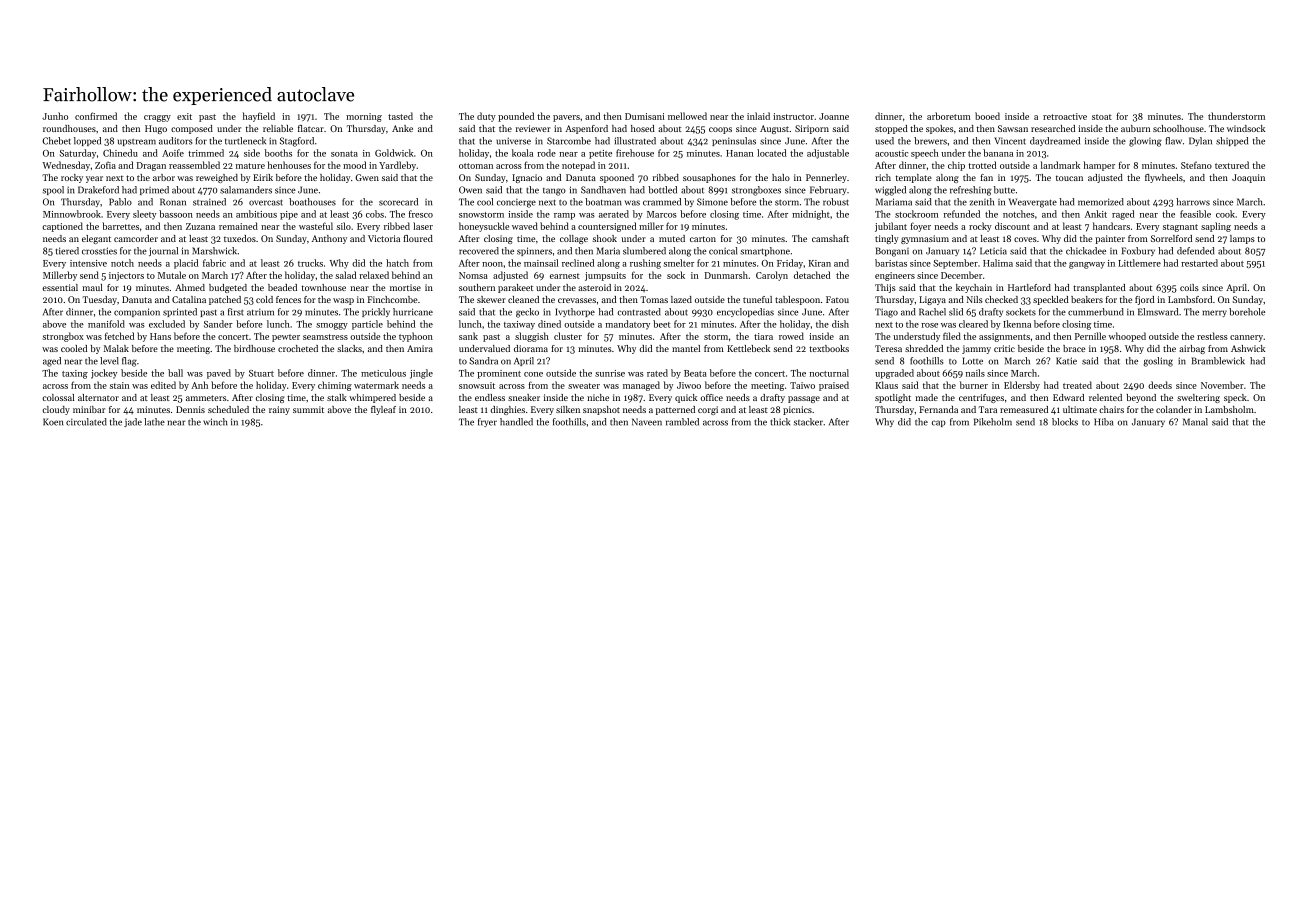  Describe the element at coordinates (516, 422) in the screenshot. I see `handled` at that location.
